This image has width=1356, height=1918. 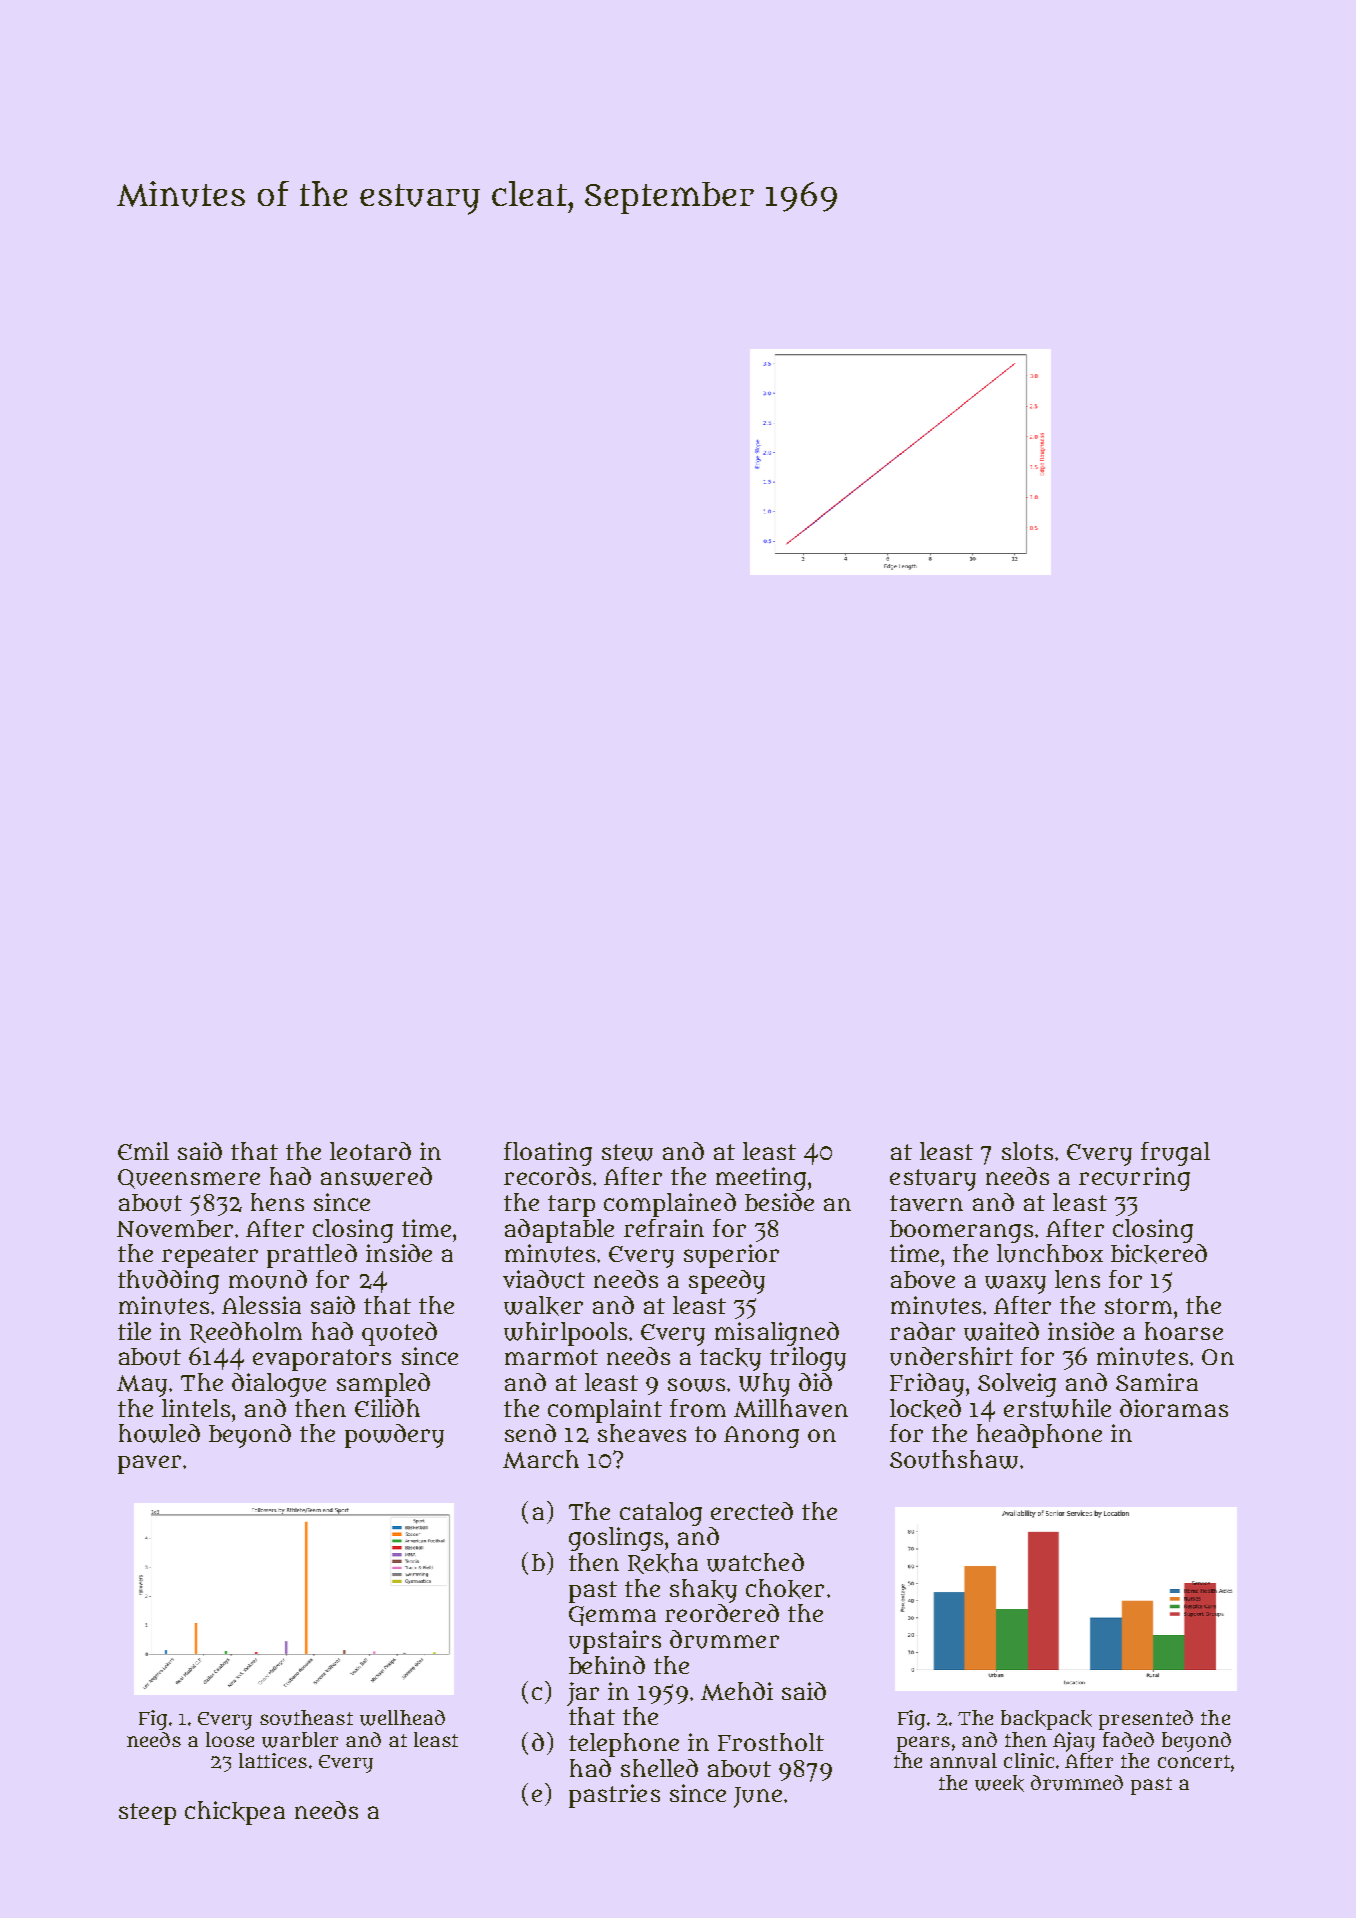 I want to click on speedy, so click(x=727, y=1282).
